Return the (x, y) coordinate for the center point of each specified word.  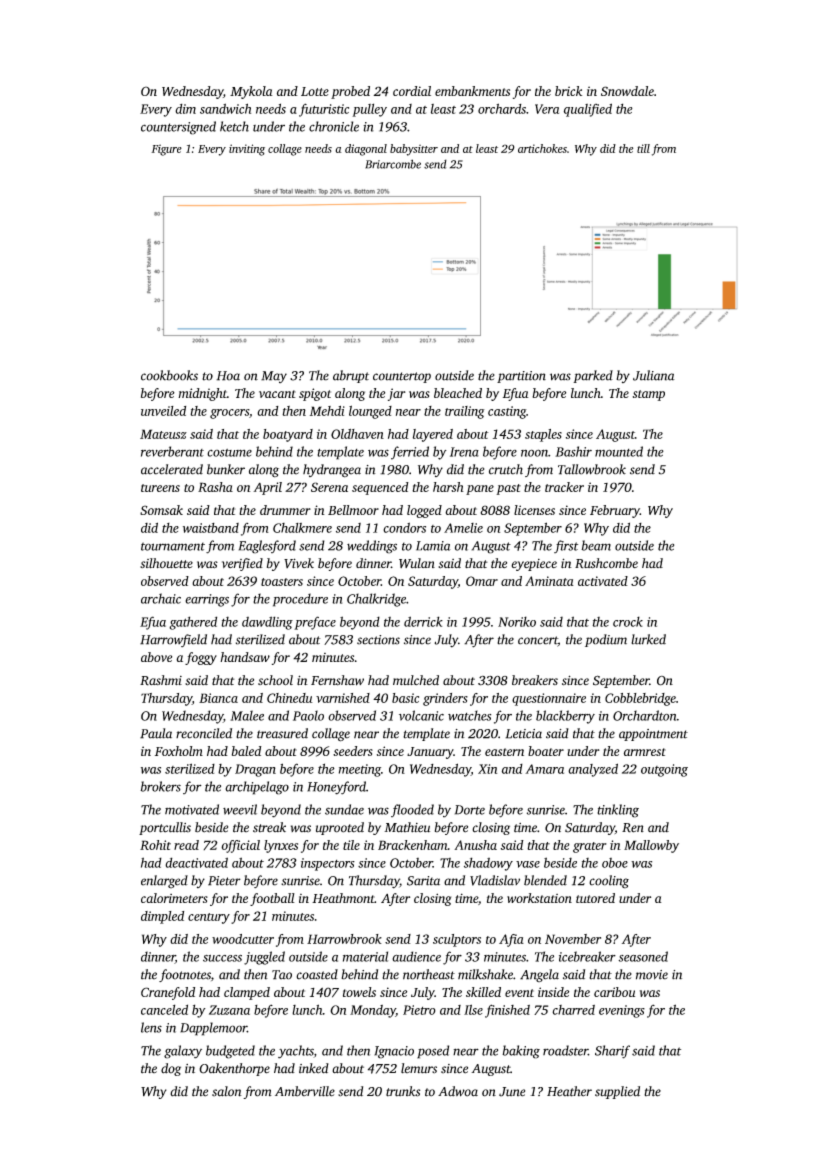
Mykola (251, 92)
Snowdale (627, 91)
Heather (569, 1091)
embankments (472, 91)
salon (227, 1091)
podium (606, 640)
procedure (300, 600)
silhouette (166, 563)
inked (314, 1068)
